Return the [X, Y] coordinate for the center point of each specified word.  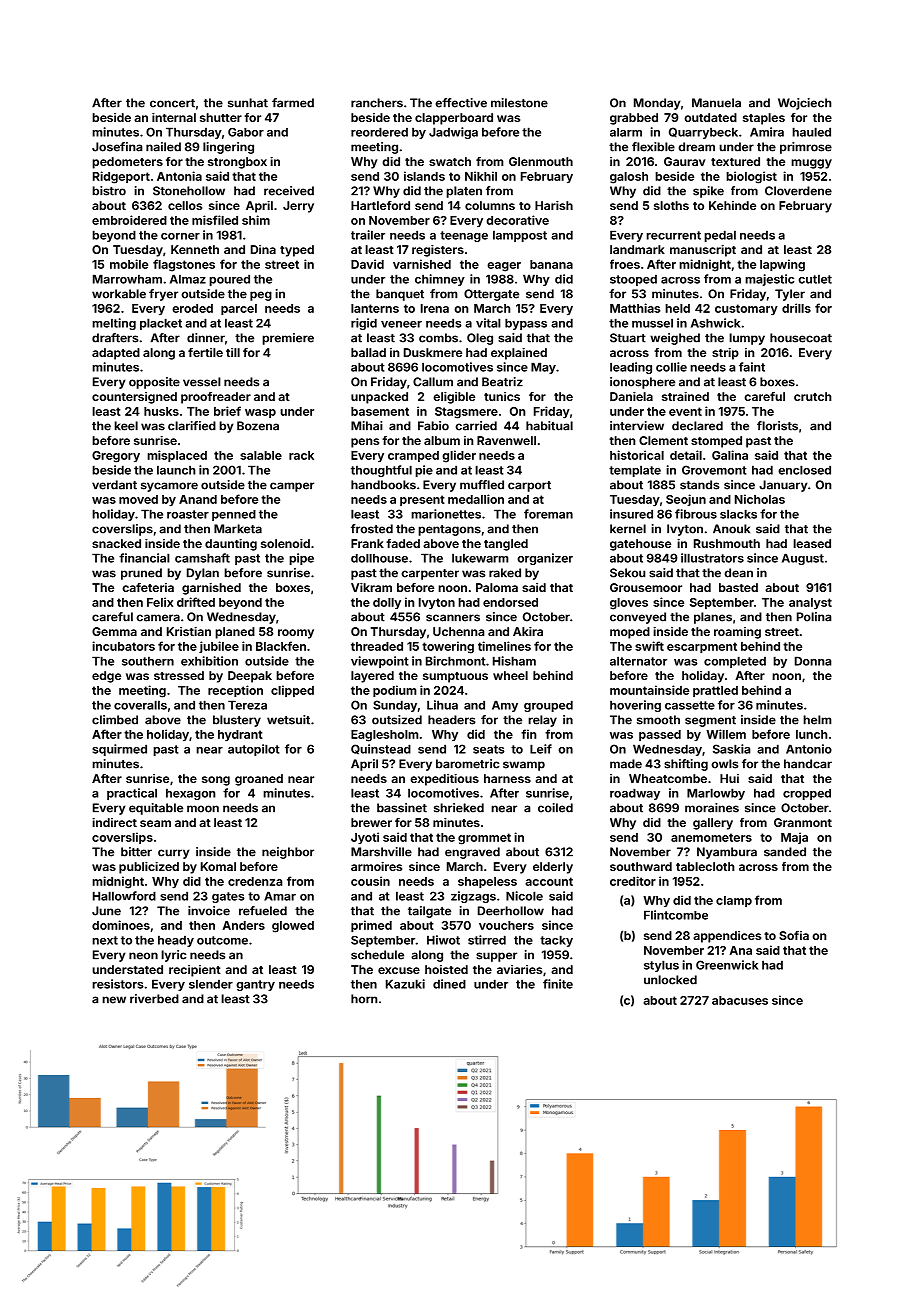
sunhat [248, 103]
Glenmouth [541, 161]
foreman [548, 514]
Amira [767, 132]
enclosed [804, 470]
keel [126, 426]
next [105, 940]
